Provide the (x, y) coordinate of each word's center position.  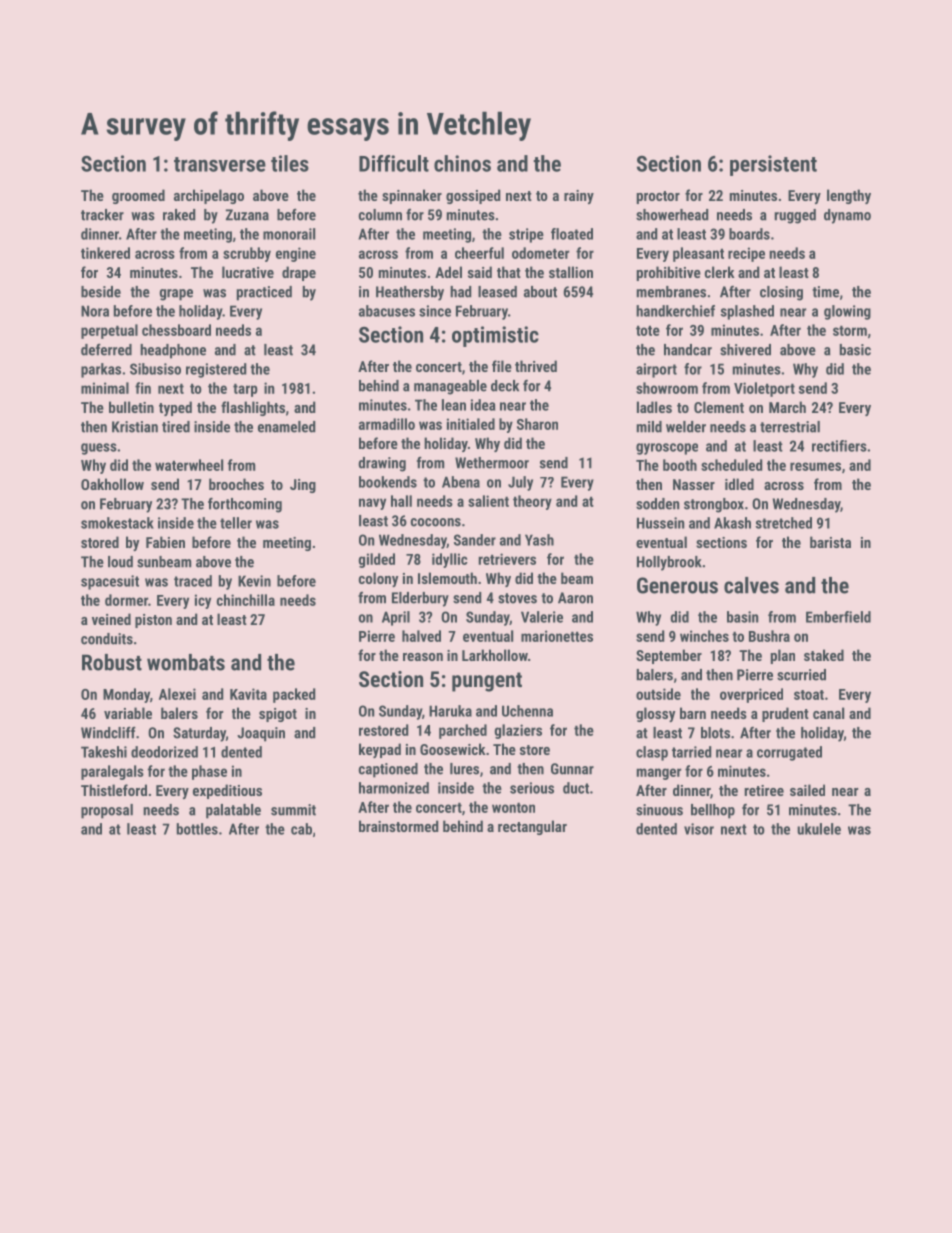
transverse (220, 164)
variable (128, 713)
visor (699, 829)
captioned (388, 770)
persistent (773, 165)
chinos (462, 163)
